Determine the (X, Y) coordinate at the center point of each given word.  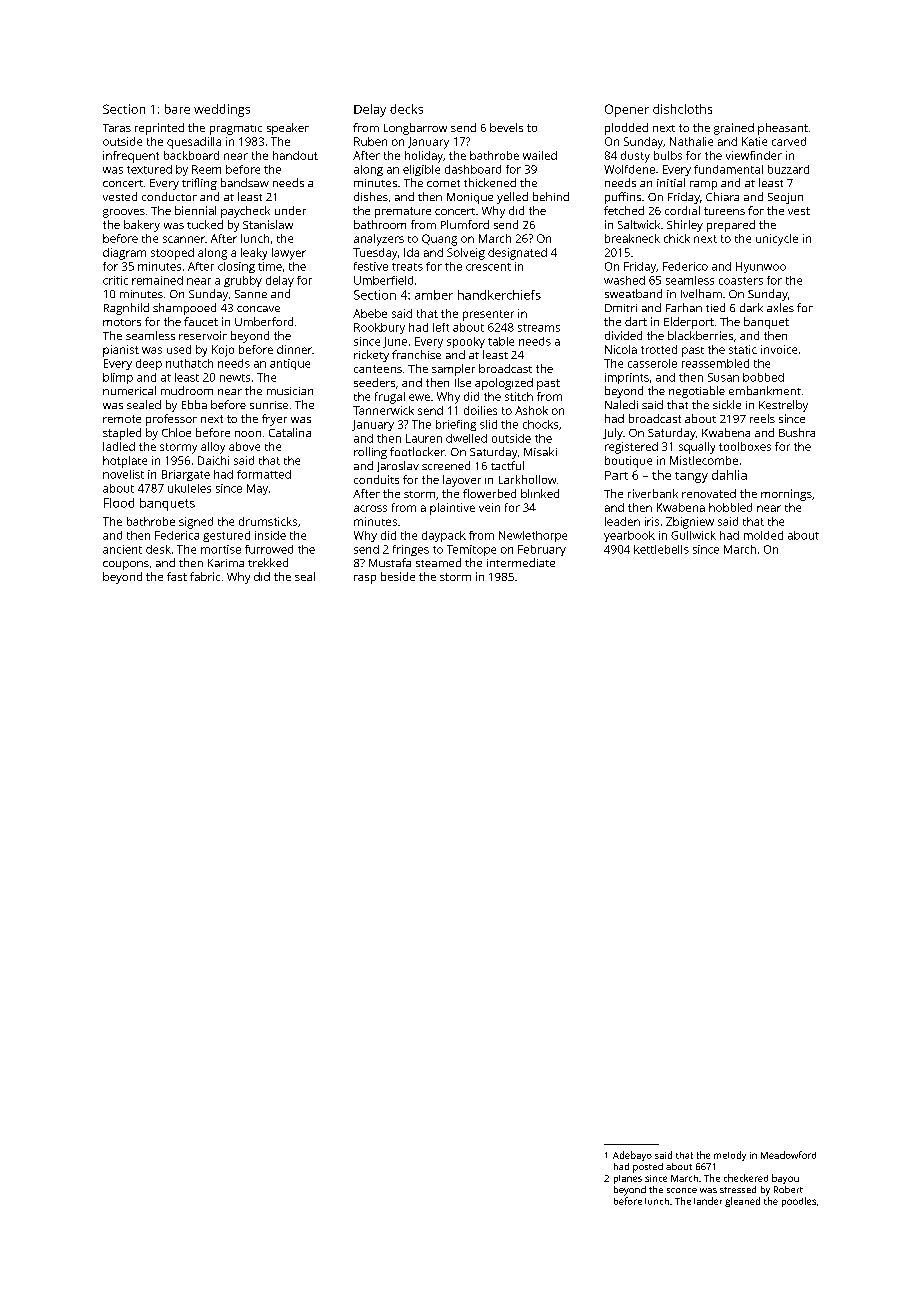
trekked (268, 562)
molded (763, 535)
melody (730, 1156)
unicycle (777, 240)
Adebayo (632, 1156)
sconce (682, 1190)
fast (177, 576)
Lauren (424, 438)
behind (551, 196)
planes (628, 1179)
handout (295, 155)
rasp (365, 579)
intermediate (521, 562)
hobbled (730, 507)
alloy (213, 448)
